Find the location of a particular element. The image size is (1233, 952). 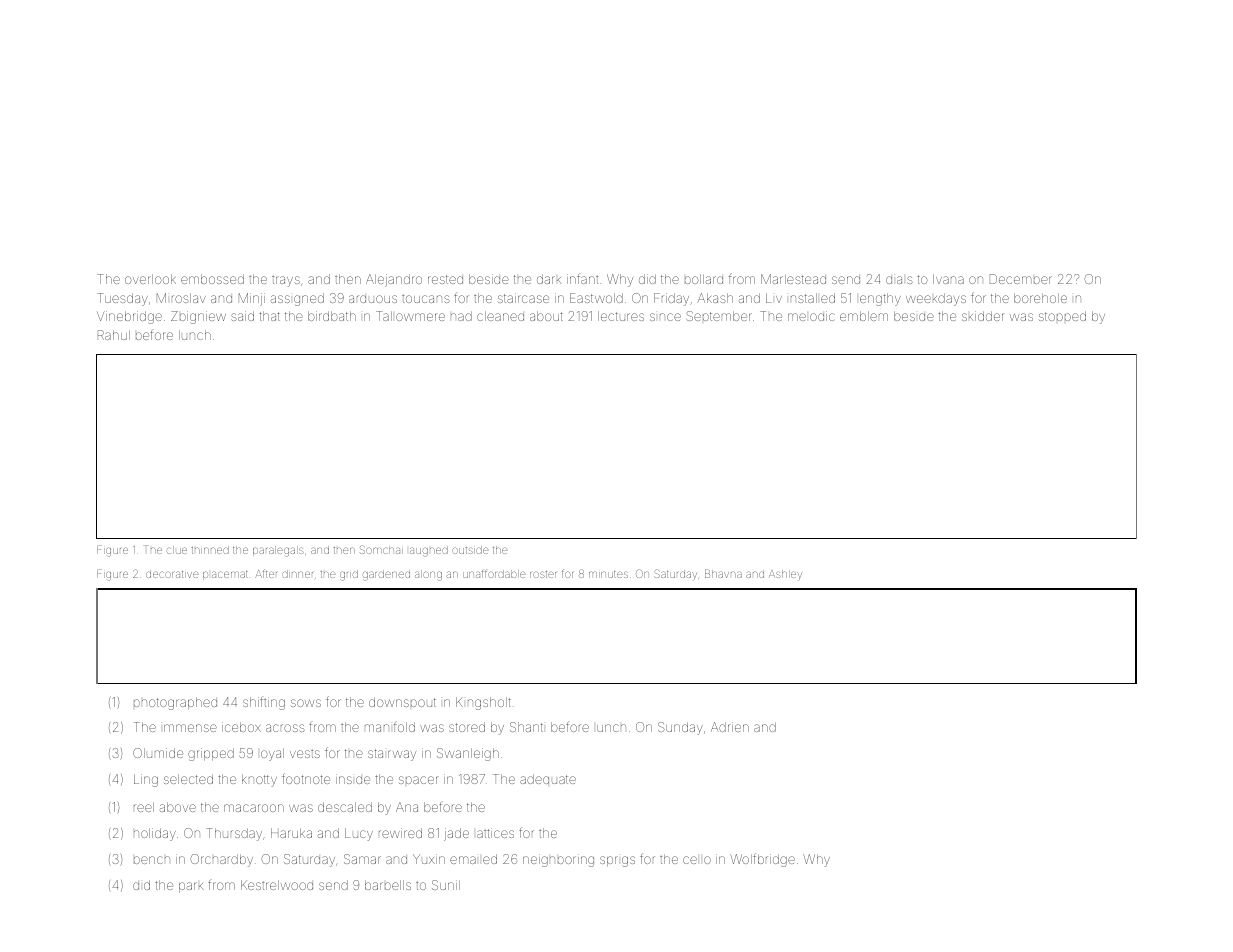

outside is located at coordinates (470, 550).
